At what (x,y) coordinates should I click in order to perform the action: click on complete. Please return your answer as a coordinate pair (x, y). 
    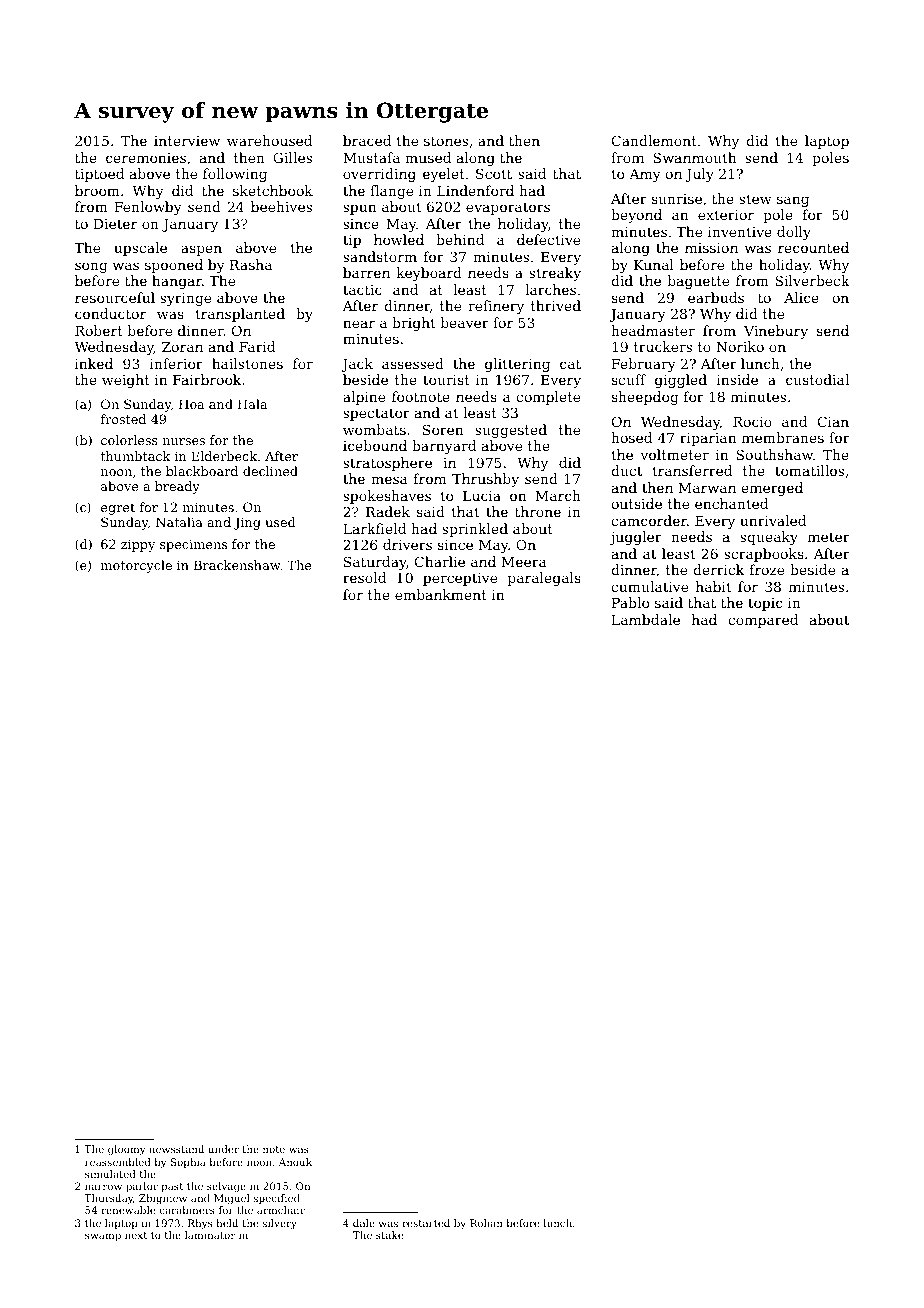
    Looking at the image, I should click on (548, 398).
